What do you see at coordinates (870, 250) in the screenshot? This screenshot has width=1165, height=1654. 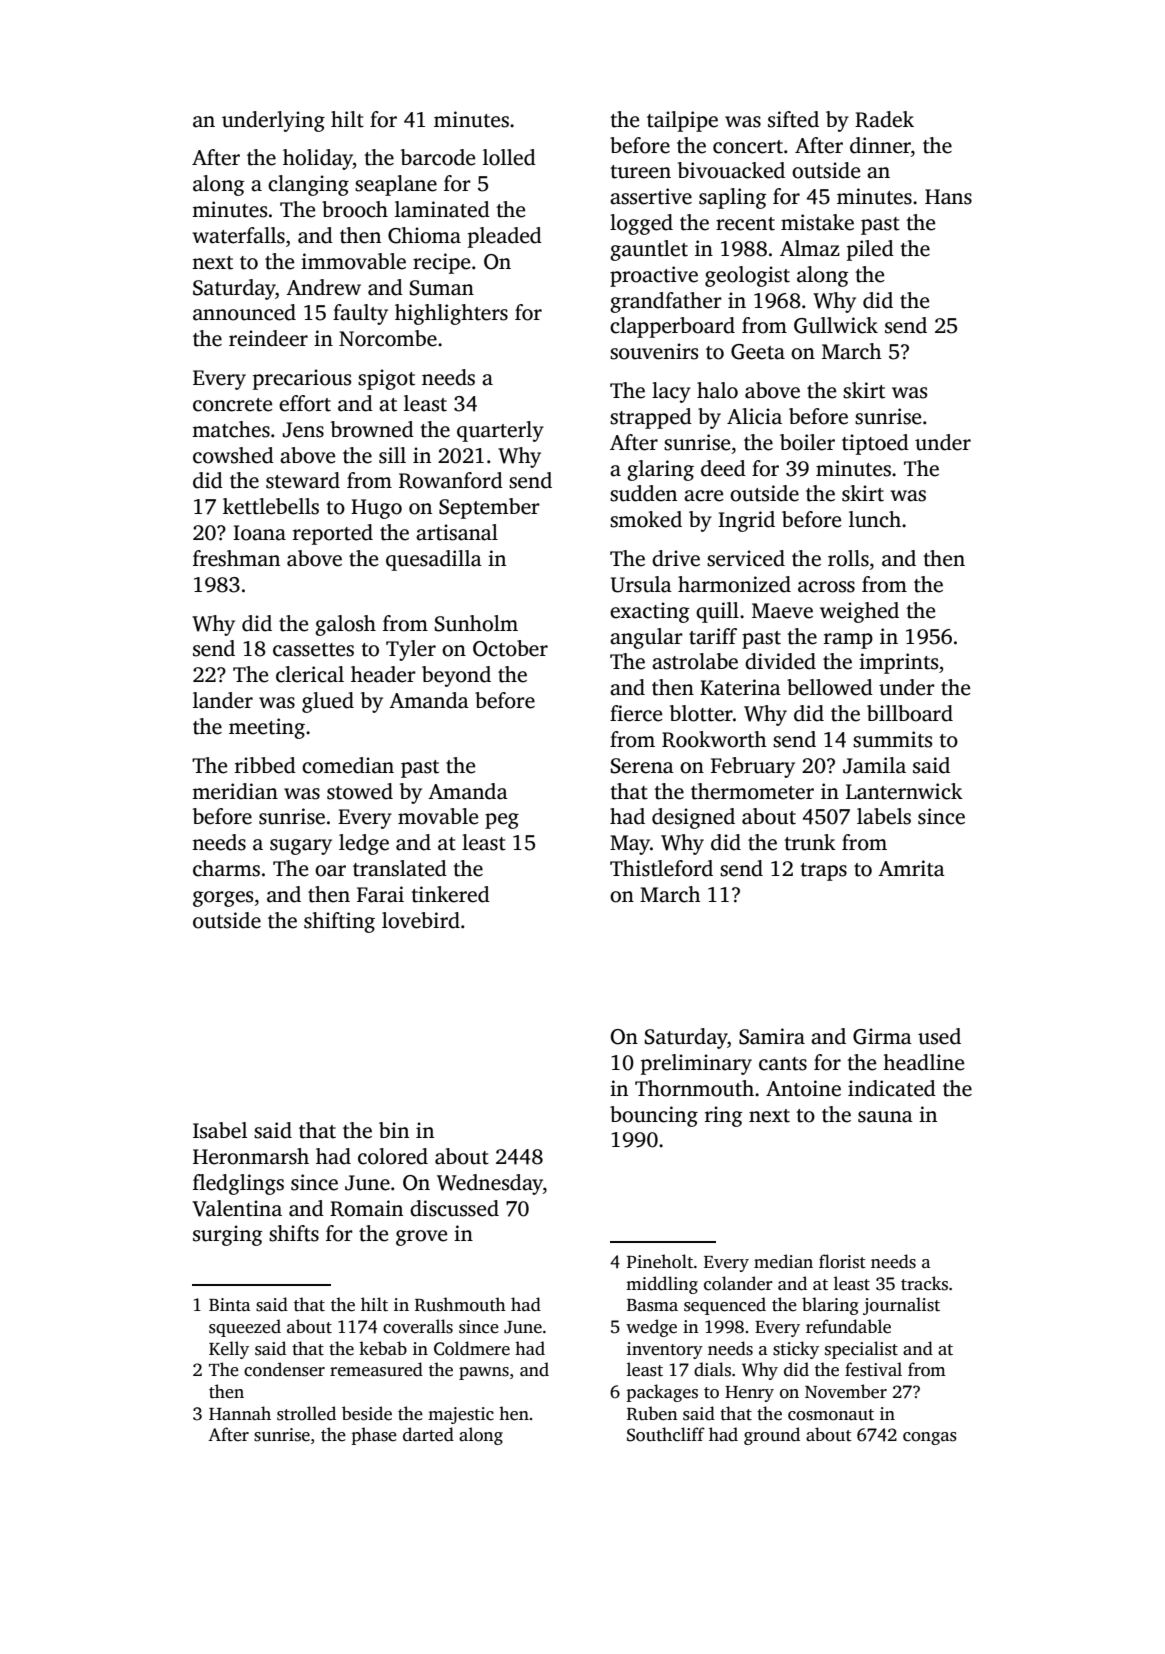 I see `piled` at bounding box center [870, 250].
